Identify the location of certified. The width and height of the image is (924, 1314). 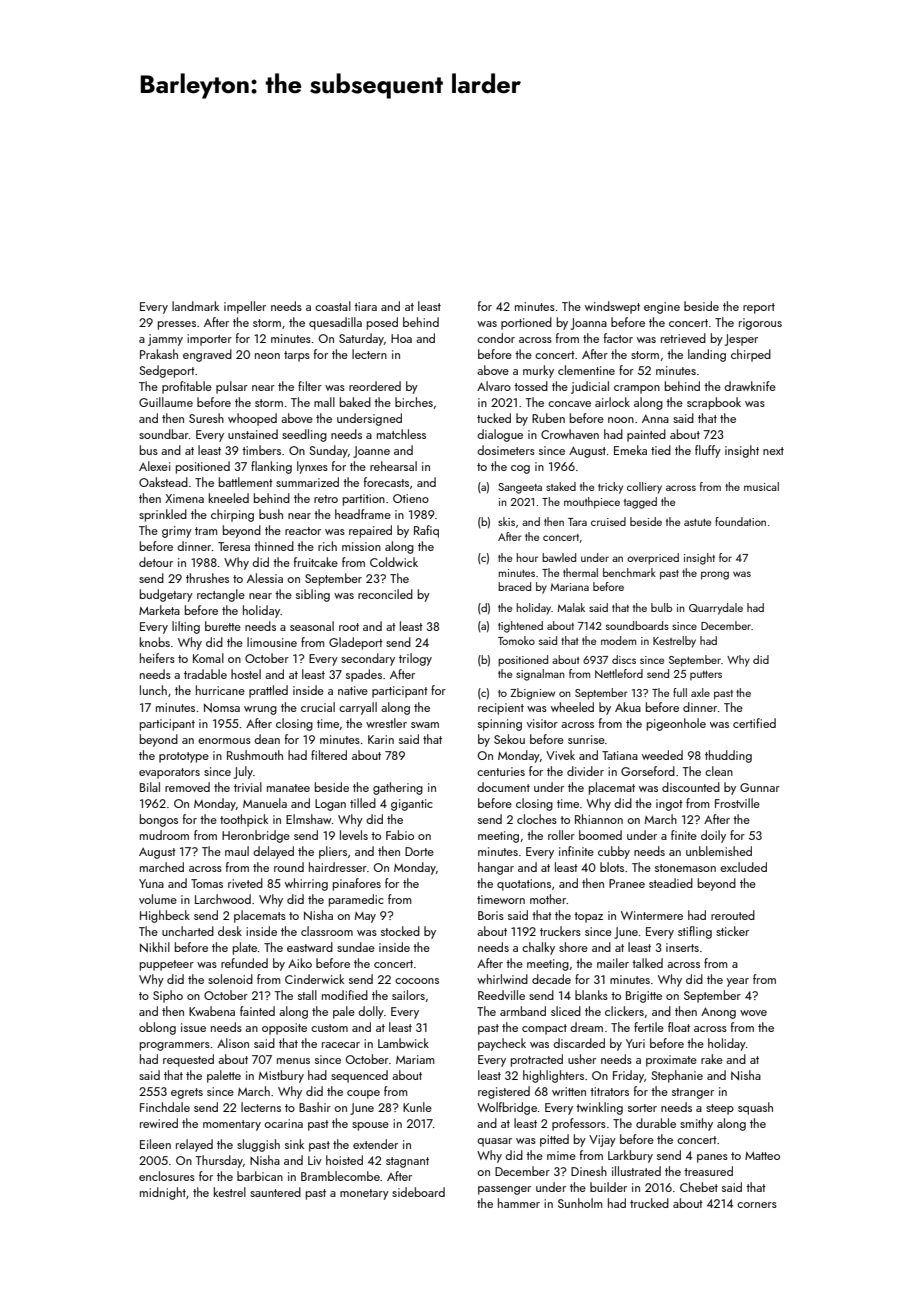
(754, 723).
